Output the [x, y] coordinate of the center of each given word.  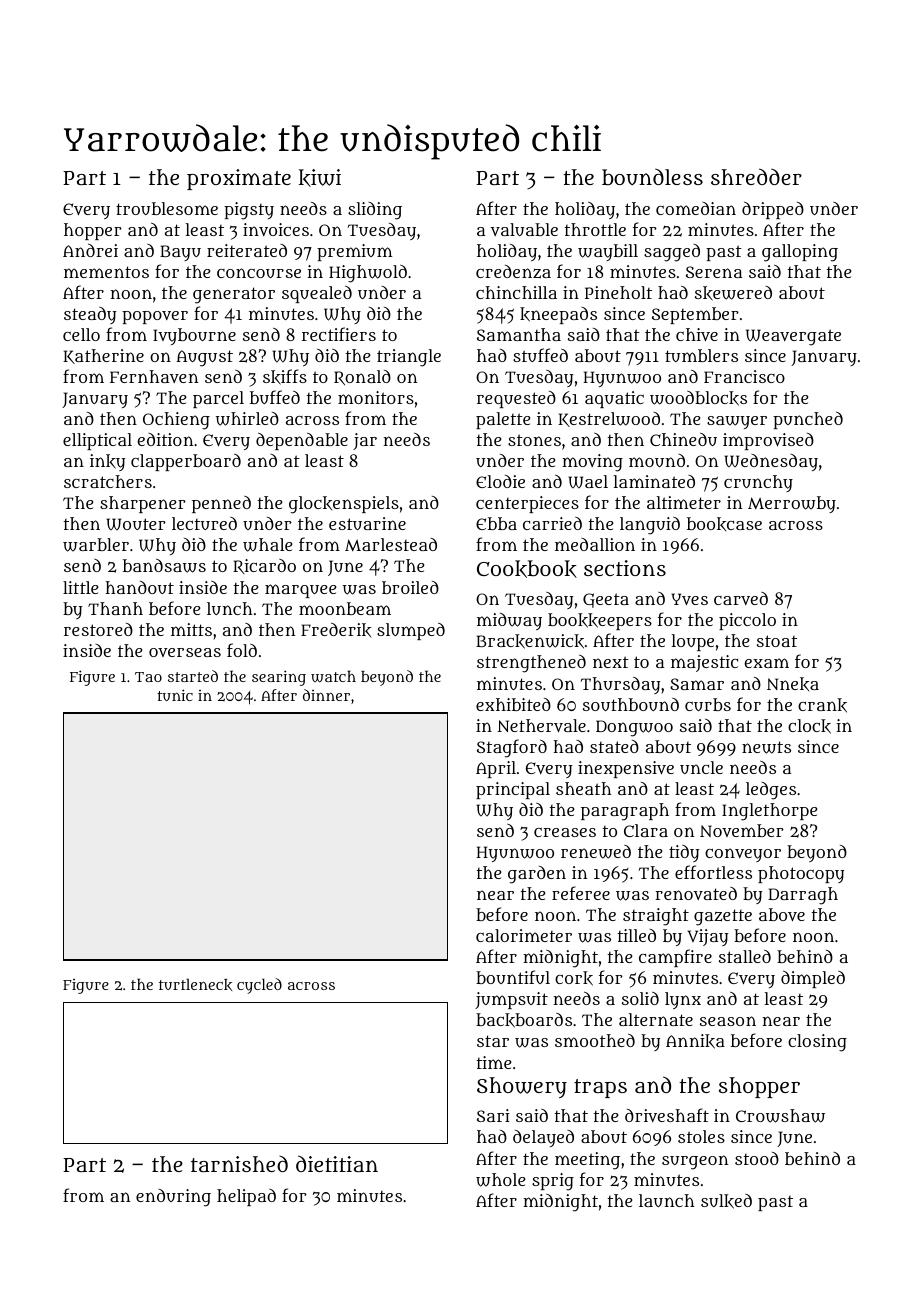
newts [766, 747]
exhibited [513, 704]
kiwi [320, 178]
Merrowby [792, 504]
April [496, 769]
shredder [756, 176]
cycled [259, 986]
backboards [524, 1020]
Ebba [496, 523]
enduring [173, 1198]
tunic [175, 695]
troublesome [167, 208]
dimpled [813, 979]
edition [165, 439]
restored [98, 629]
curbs [708, 704]
